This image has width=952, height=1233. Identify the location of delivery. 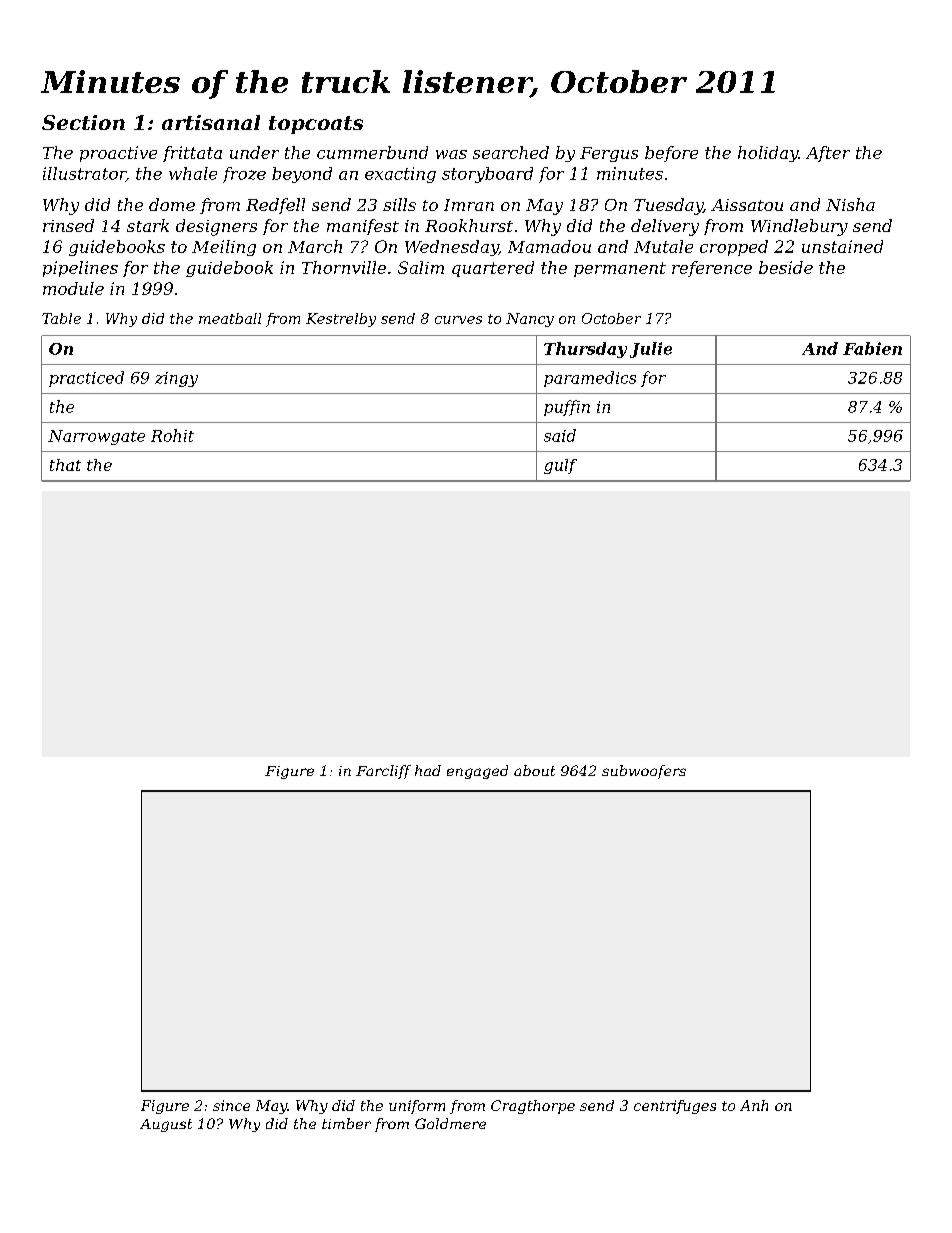
(665, 227).
